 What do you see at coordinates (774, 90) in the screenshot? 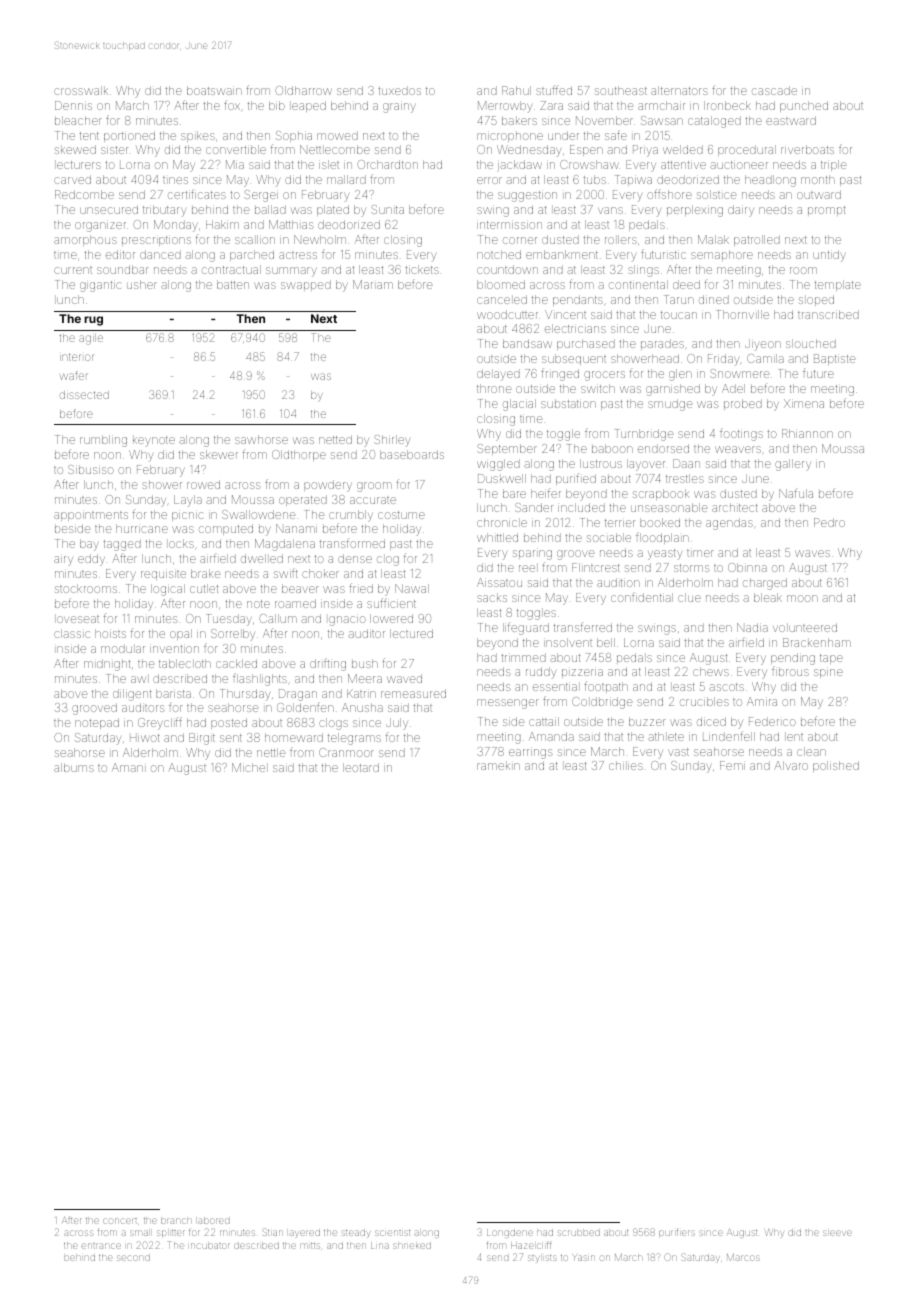
I see `cascade` at bounding box center [774, 90].
